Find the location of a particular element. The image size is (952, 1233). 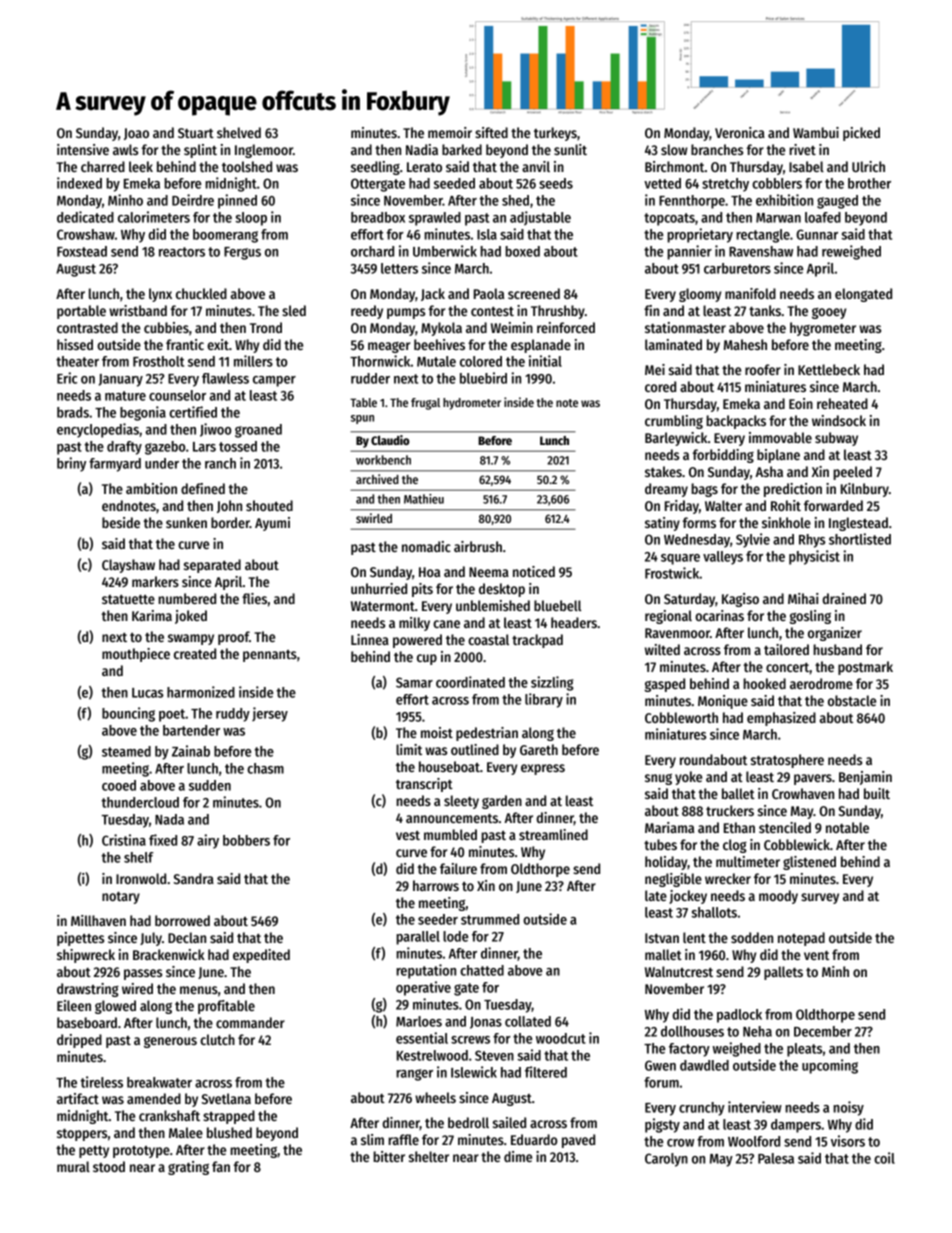

Joao is located at coordinates (136, 134).
